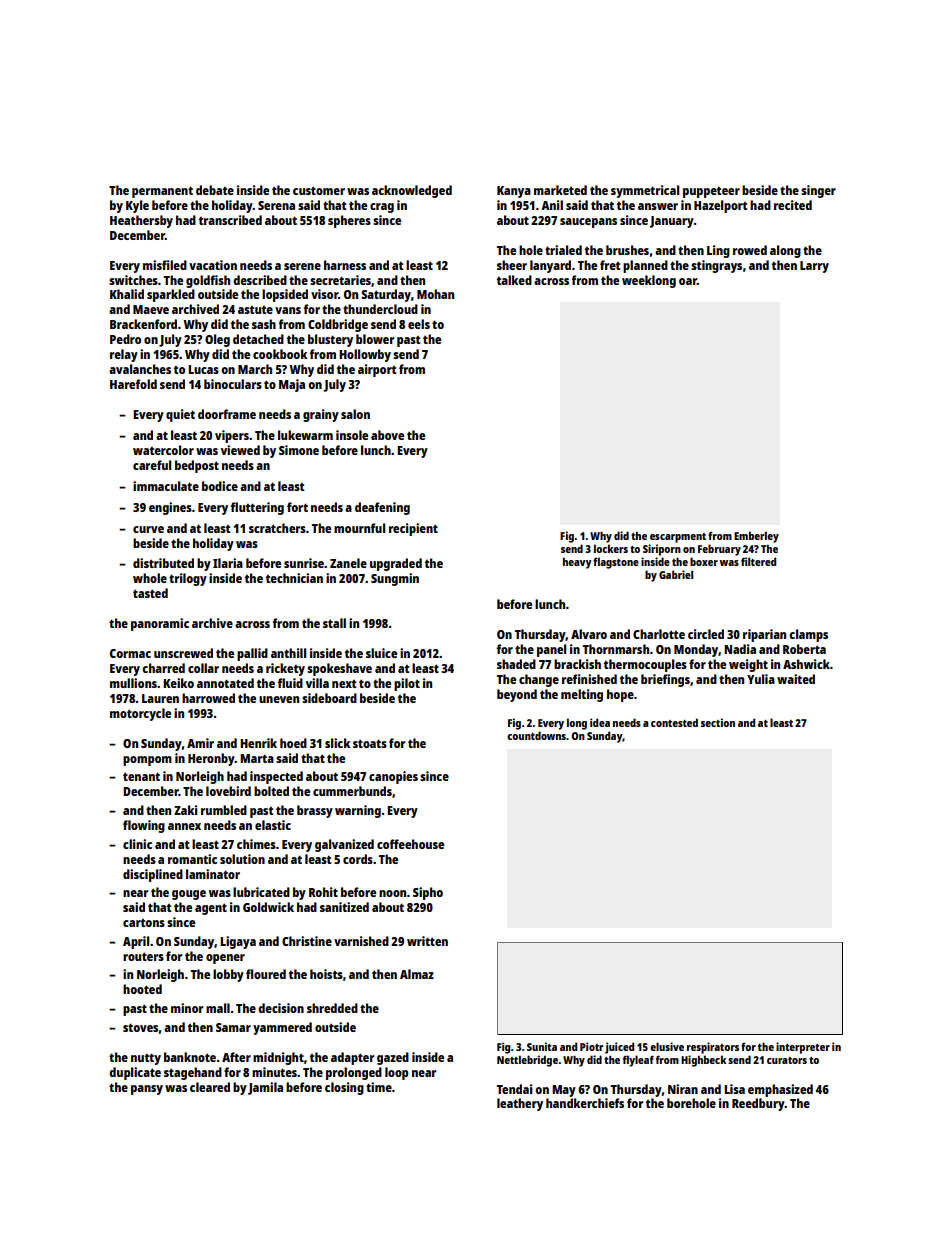  What do you see at coordinates (224, 810) in the document?
I see `rumbled` at bounding box center [224, 810].
